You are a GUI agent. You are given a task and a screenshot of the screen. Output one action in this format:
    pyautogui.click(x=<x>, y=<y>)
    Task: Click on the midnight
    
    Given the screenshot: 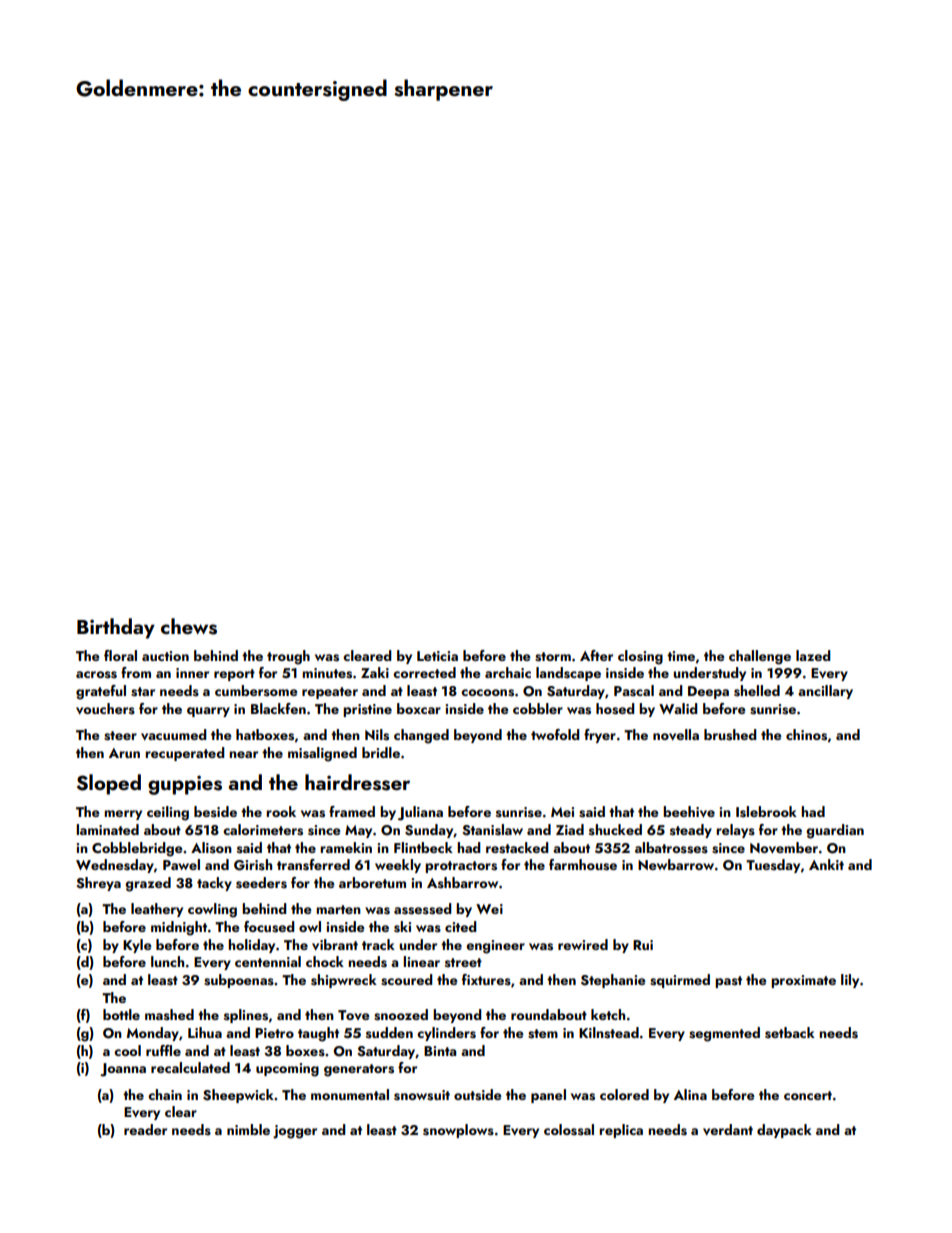 What is the action you would take?
    pyautogui.click(x=179, y=928)
